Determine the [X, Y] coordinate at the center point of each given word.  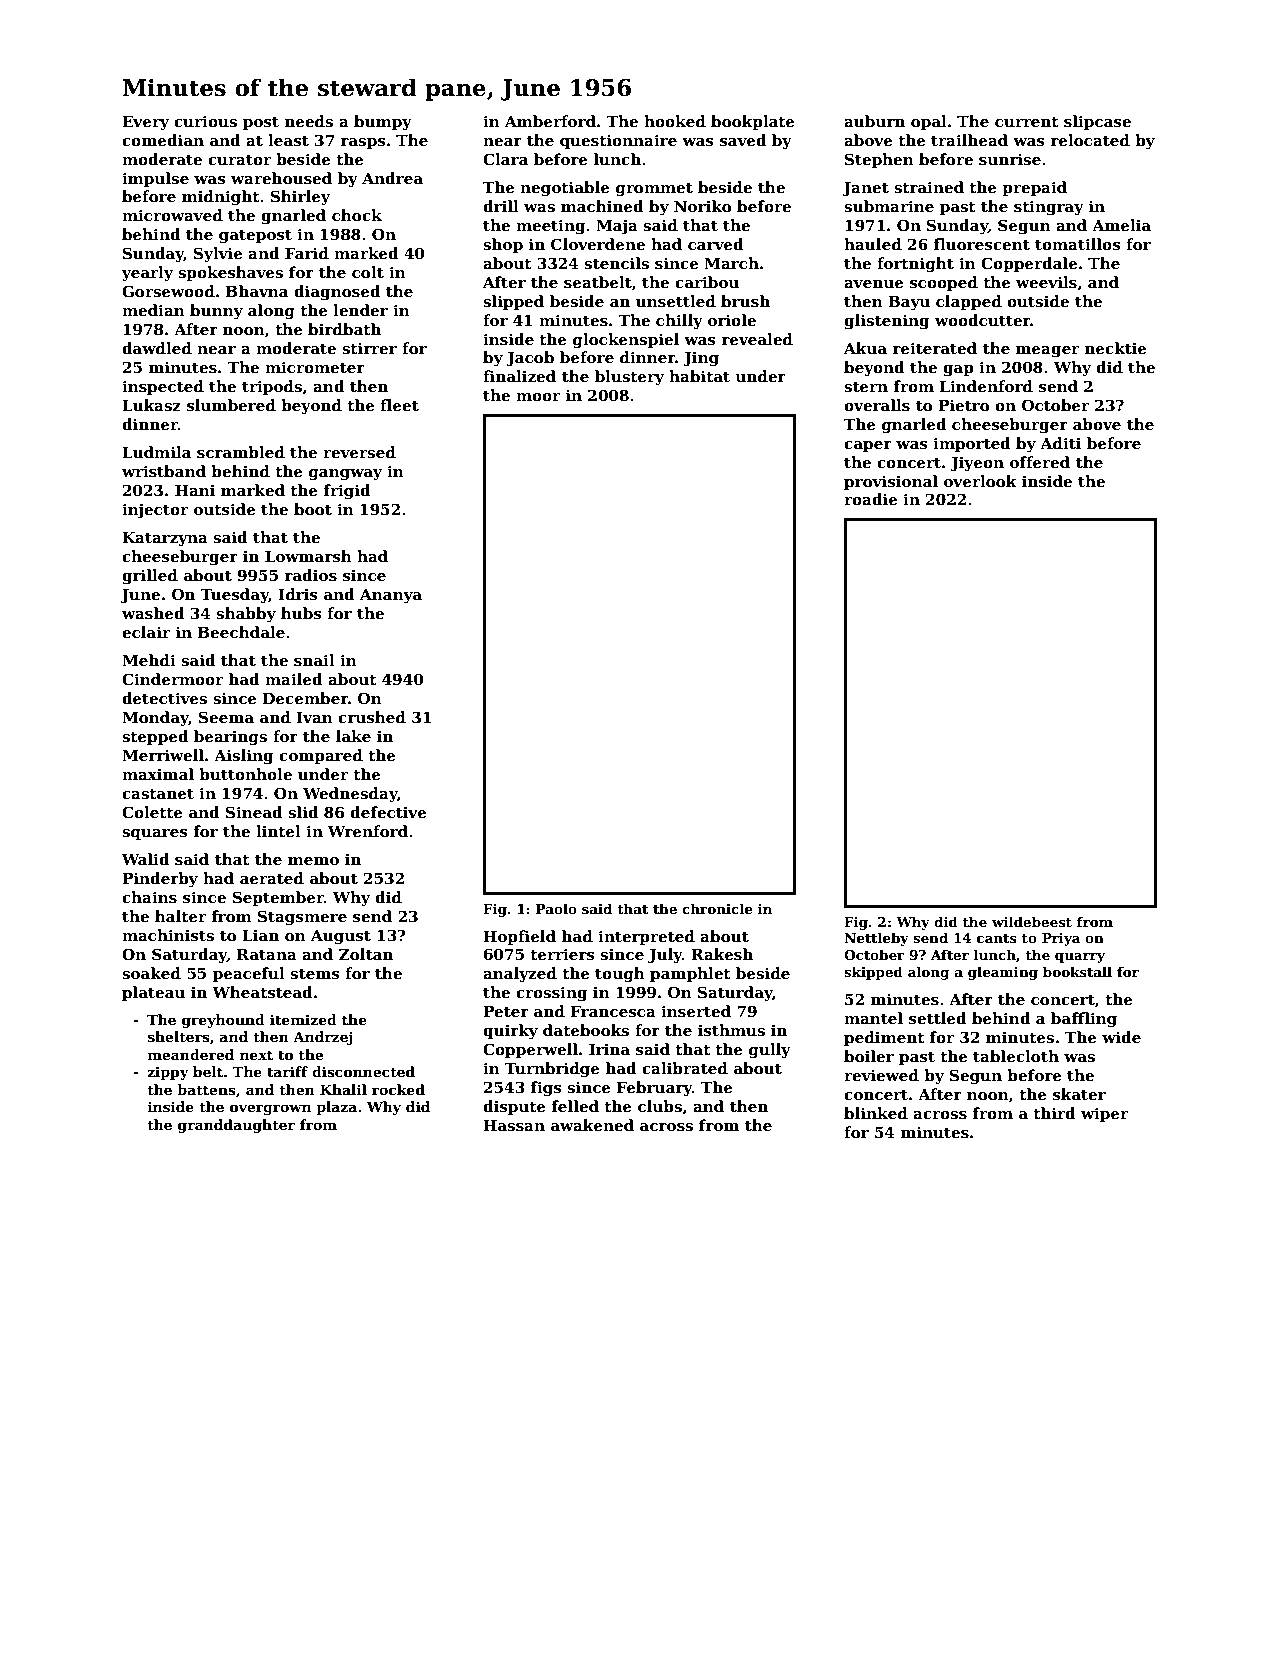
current [1027, 122]
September [278, 898]
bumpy [383, 123]
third [1054, 1113]
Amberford [550, 121]
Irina [609, 1049]
